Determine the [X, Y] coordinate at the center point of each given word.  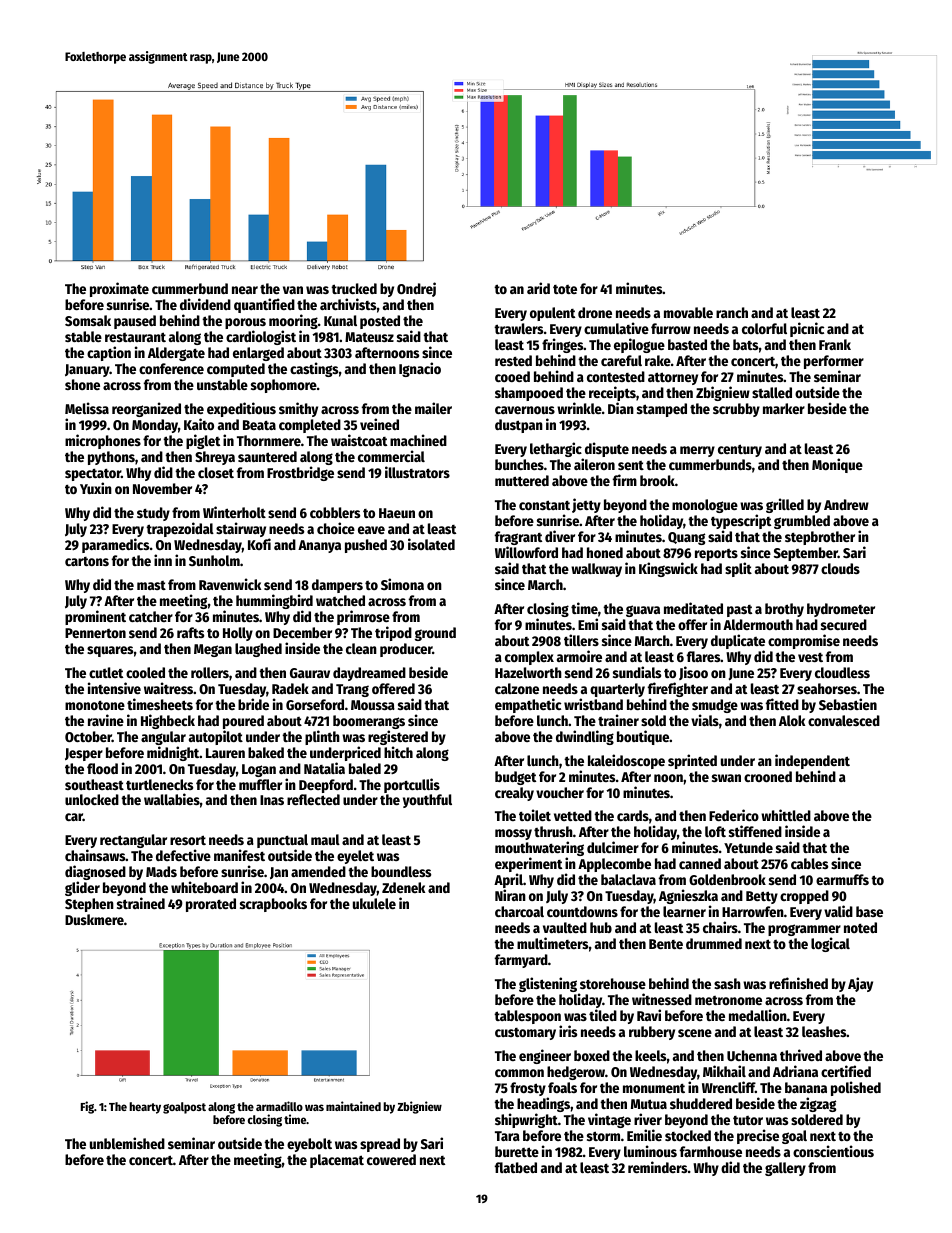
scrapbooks [273, 905]
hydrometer [841, 610]
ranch [732, 312]
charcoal [519, 911]
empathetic [528, 705]
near [245, 290]
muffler [260, 784]
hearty [145, 1108]
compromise [804, 641]
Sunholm [214, 560]
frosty [528, 1089]
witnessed [662, 999]
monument [654, 1088]
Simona [402, 584]
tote [565, 289]
